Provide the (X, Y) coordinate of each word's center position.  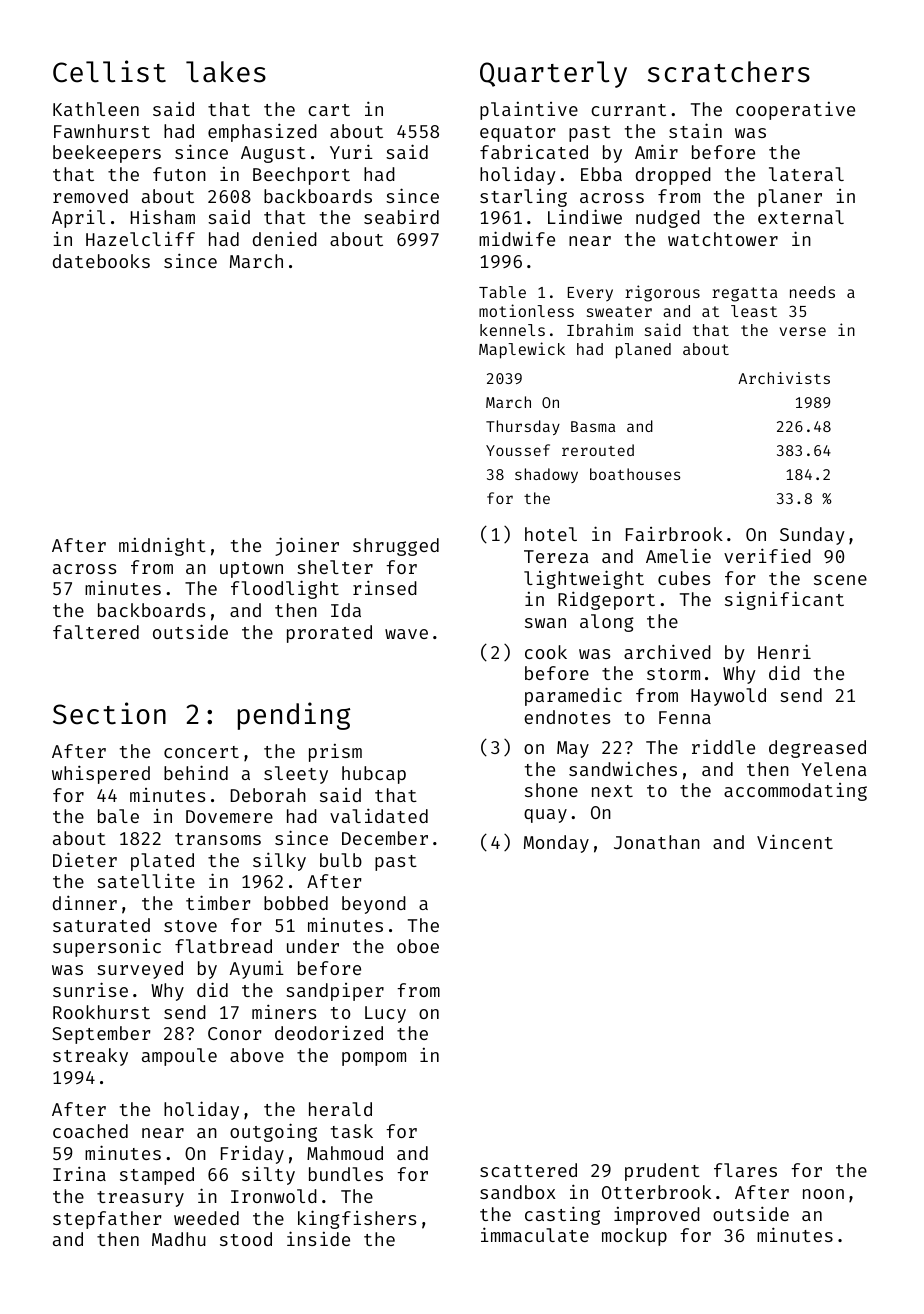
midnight (162, 546)
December (385, 838)
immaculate (535, 1234)
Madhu (179, 1239)
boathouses (635, 474)
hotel (551, 534)
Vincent (795, 841)
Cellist (109, 71)
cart (329, 110)
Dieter (85, 859)
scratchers (729, 72)
